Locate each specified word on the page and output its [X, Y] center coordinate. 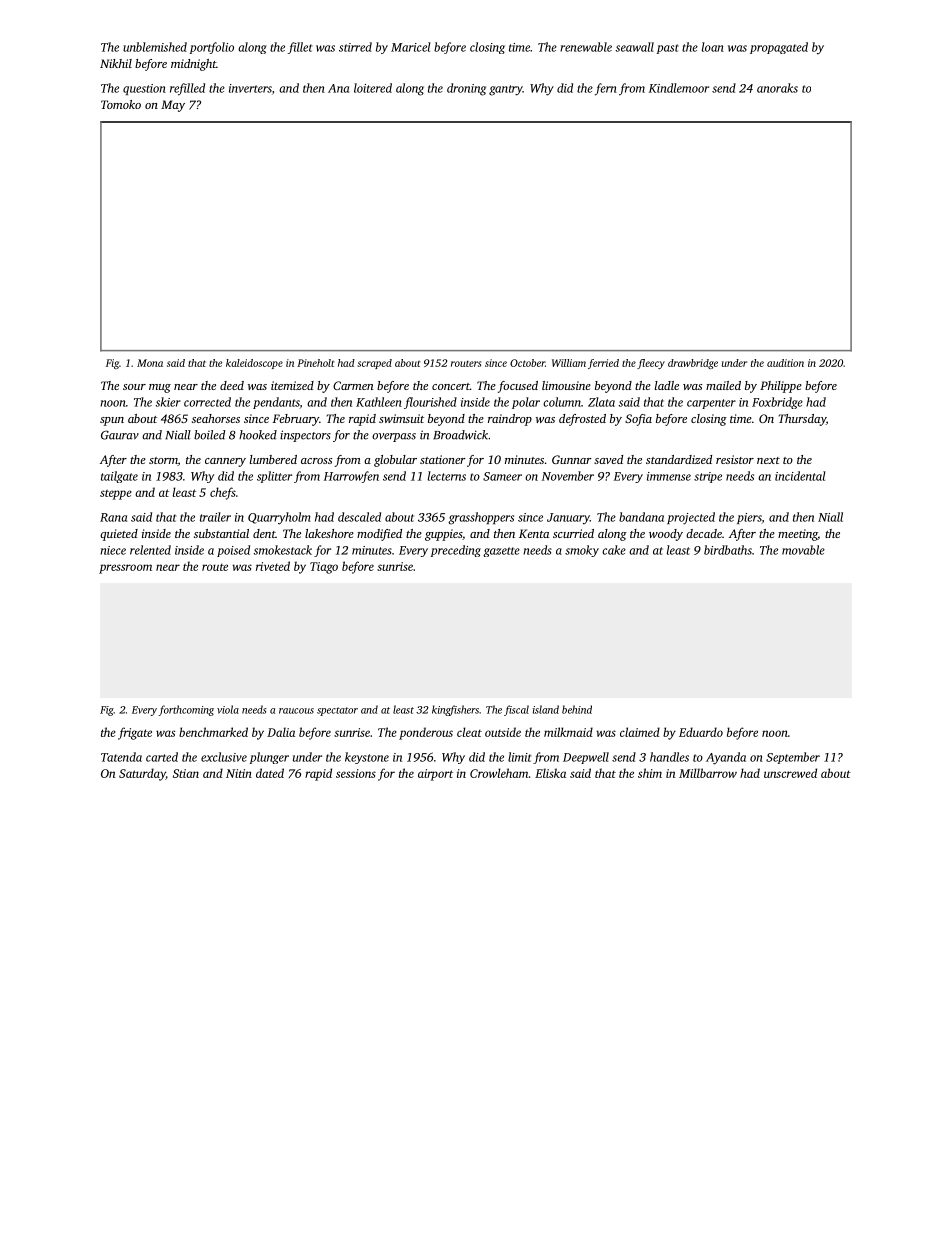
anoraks [777, 88]
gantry [506, 90]
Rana [113, 517]
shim [650, 773]
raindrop [510, 420]
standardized [679, 459]
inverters [250, 88]
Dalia [281, 732]
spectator [337, 711]
